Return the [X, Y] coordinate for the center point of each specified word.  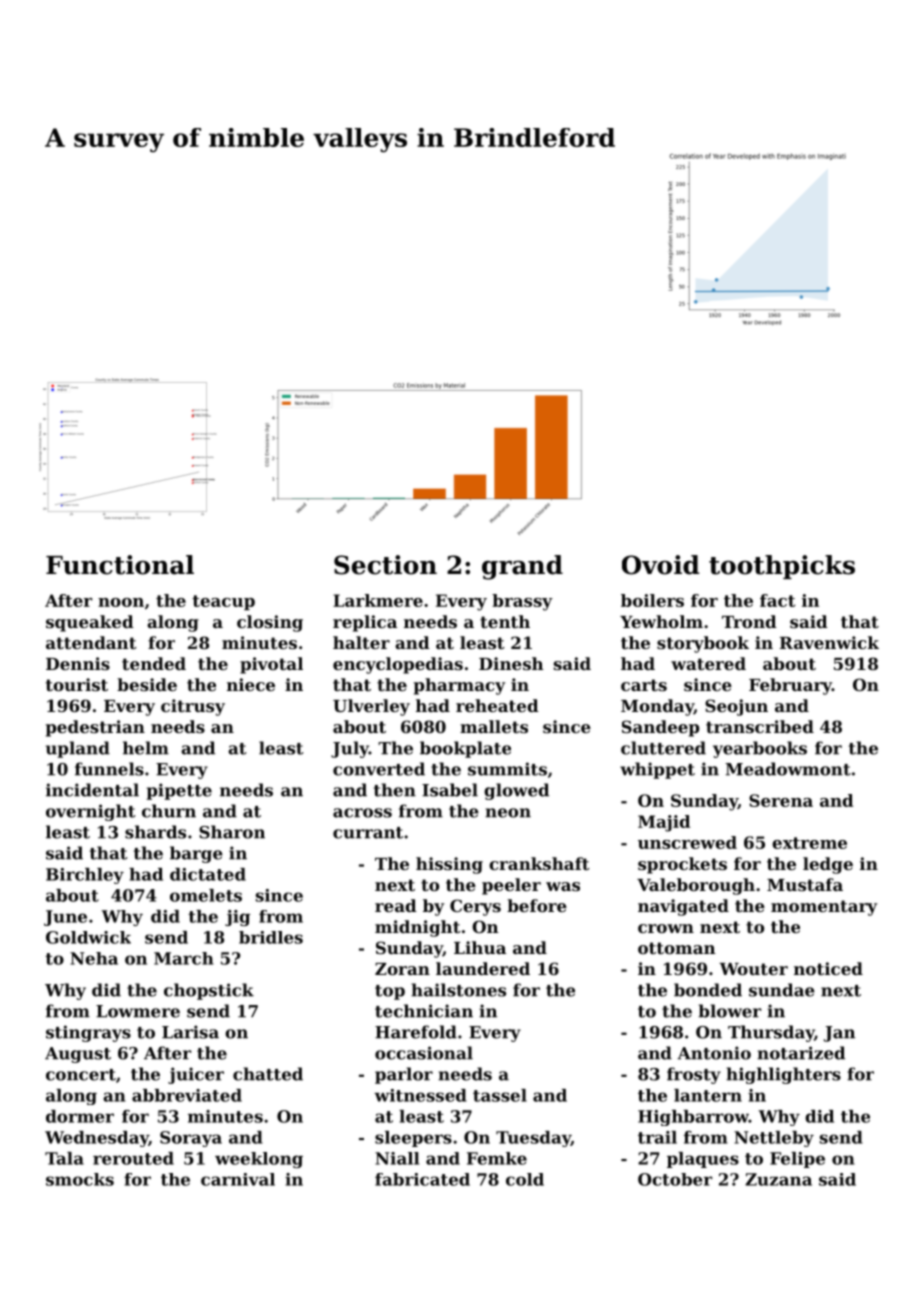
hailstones [458, 990]
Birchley [85, 876]
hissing [449, 865]
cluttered [663, 748]
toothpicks [782, 567]
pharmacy [459, 686]
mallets [494, 726]
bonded [708, 990]
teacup [223, 602]
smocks [80, 1179]
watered [708, 663]
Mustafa [805, 884]
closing [270, 623]
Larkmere [378, 600]
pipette [179, 791]
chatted [268, 1074]
